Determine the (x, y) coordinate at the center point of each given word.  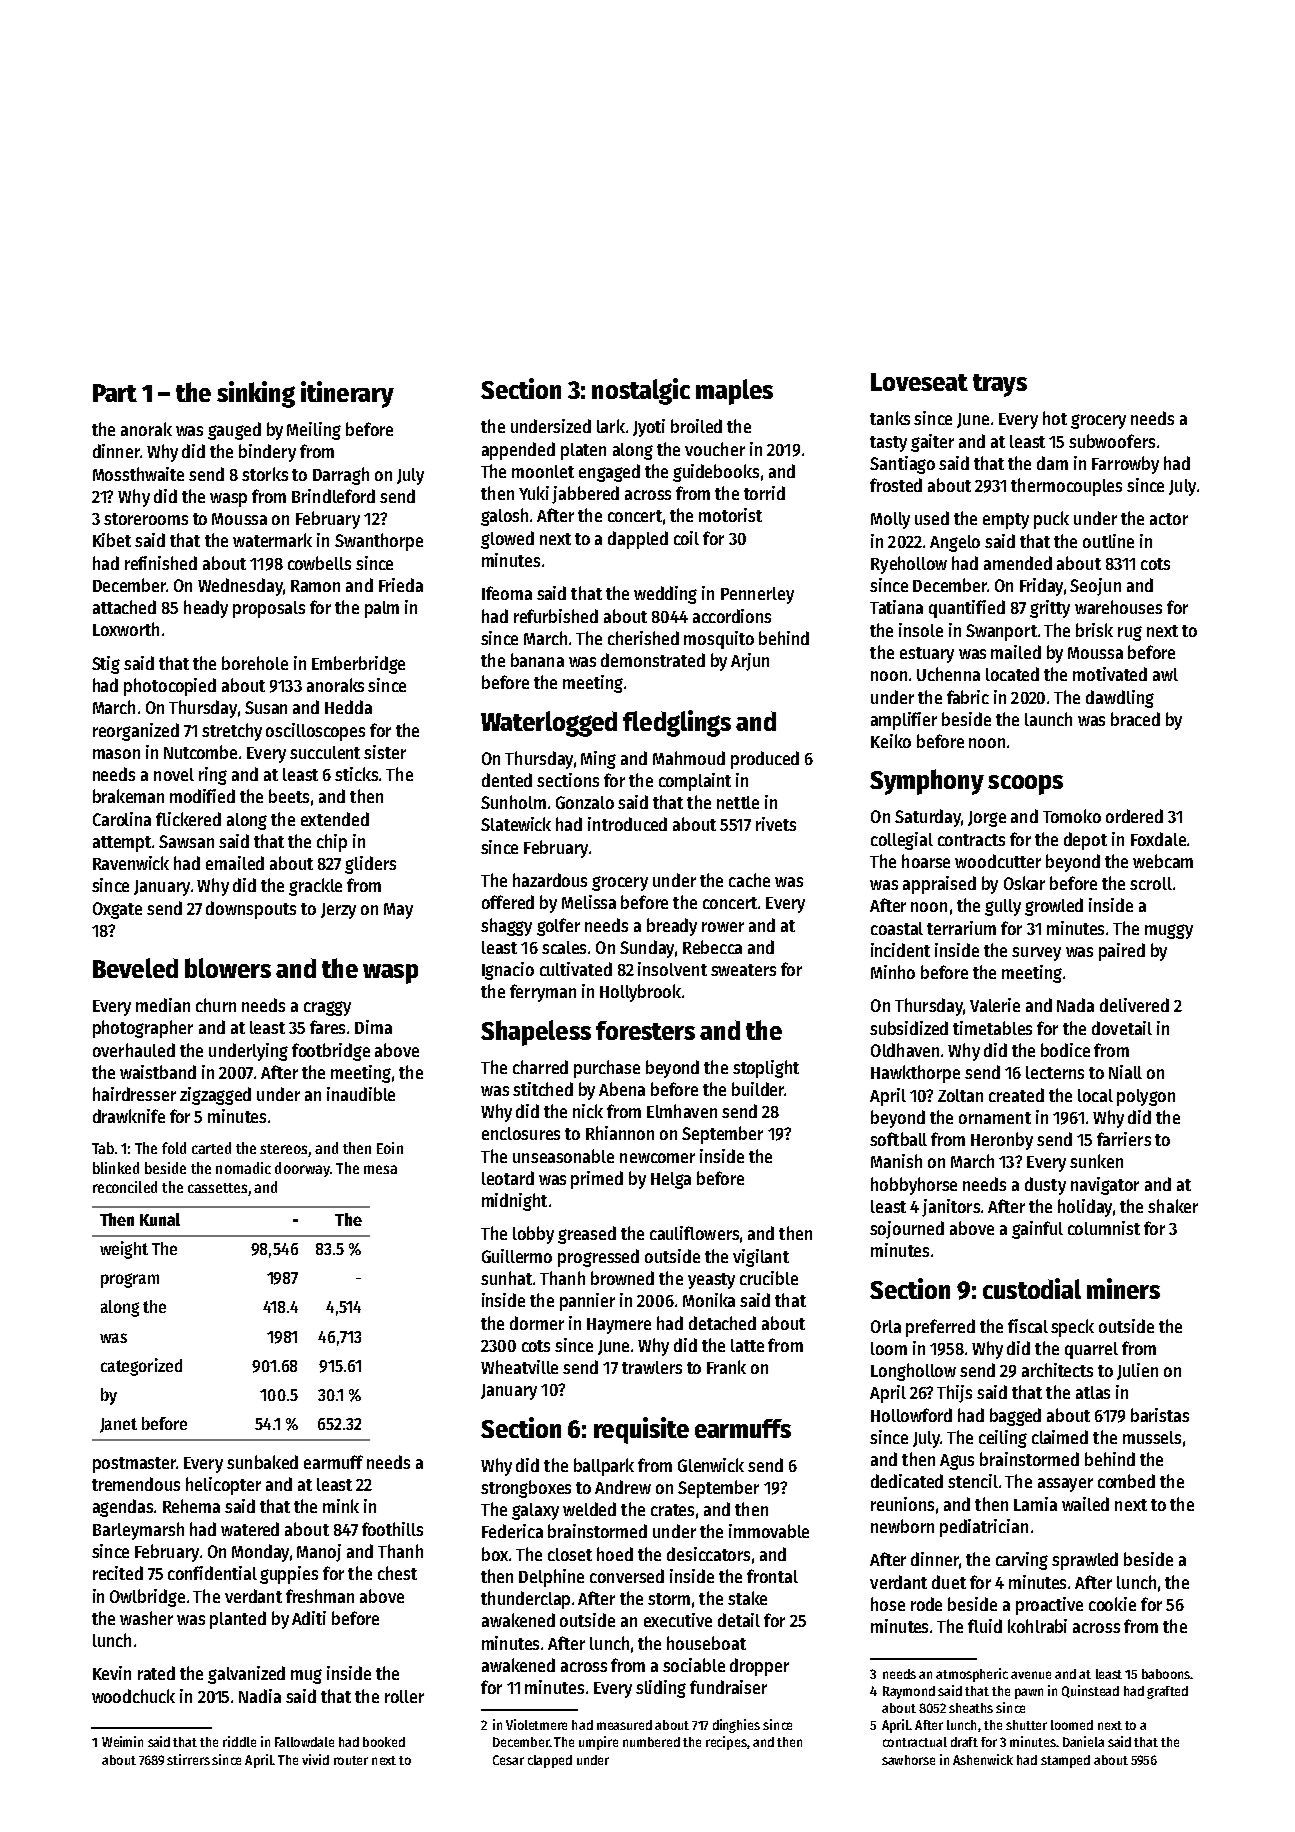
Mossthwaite (138, 474)
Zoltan (960, 1095)
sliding (661, 1689)
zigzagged (215, 1096)
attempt (122, 844)
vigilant (761, 1258)
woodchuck (133, 1696)
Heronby (1002, 1141)
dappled (638, 540)
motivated (1110, 674)
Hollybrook (640, 993)
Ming (598, 760)
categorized (141, 1367)
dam (1052, 463)
